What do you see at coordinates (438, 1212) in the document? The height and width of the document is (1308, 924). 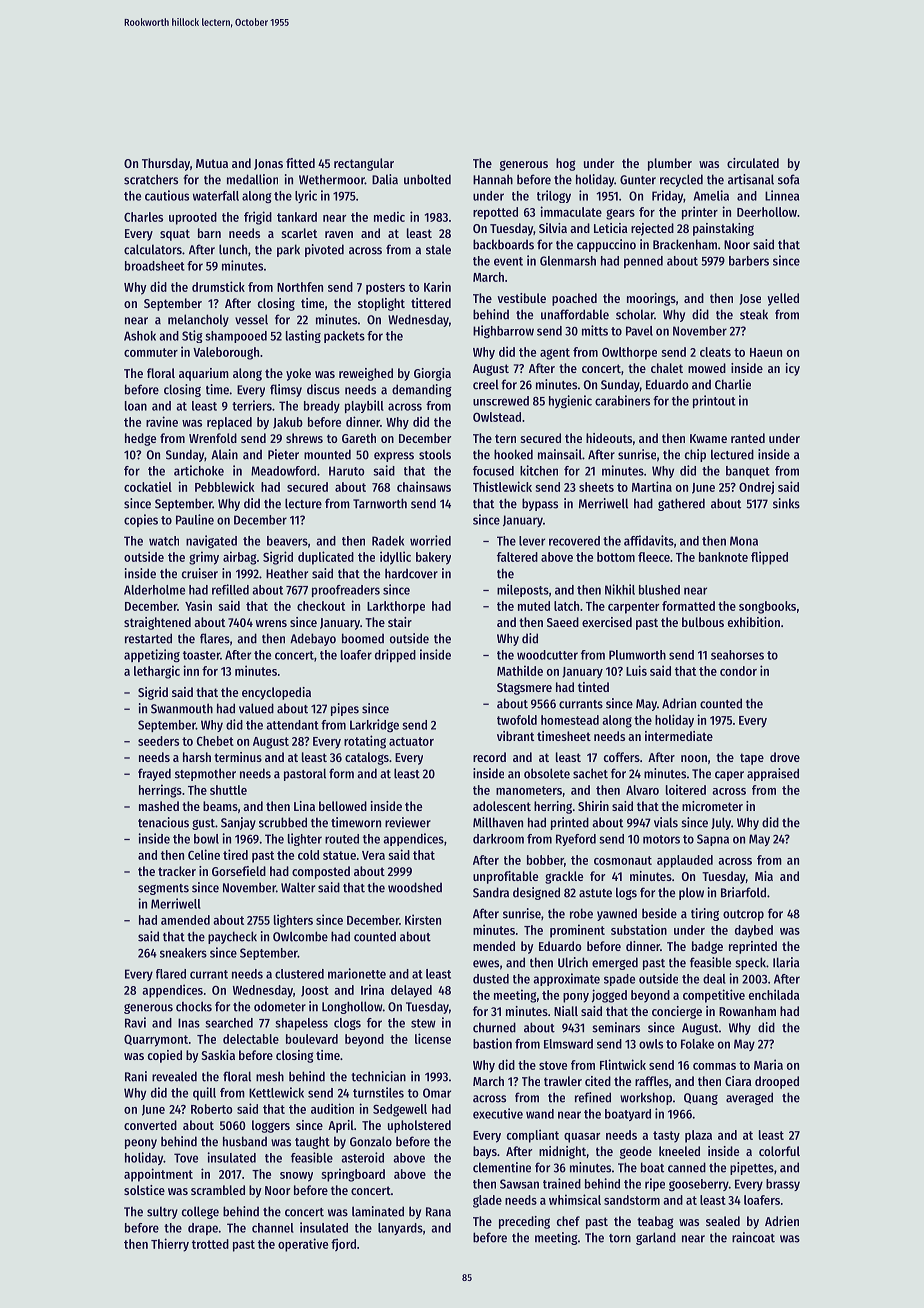 I see `Rana` at bounding box center [438, 1212].
